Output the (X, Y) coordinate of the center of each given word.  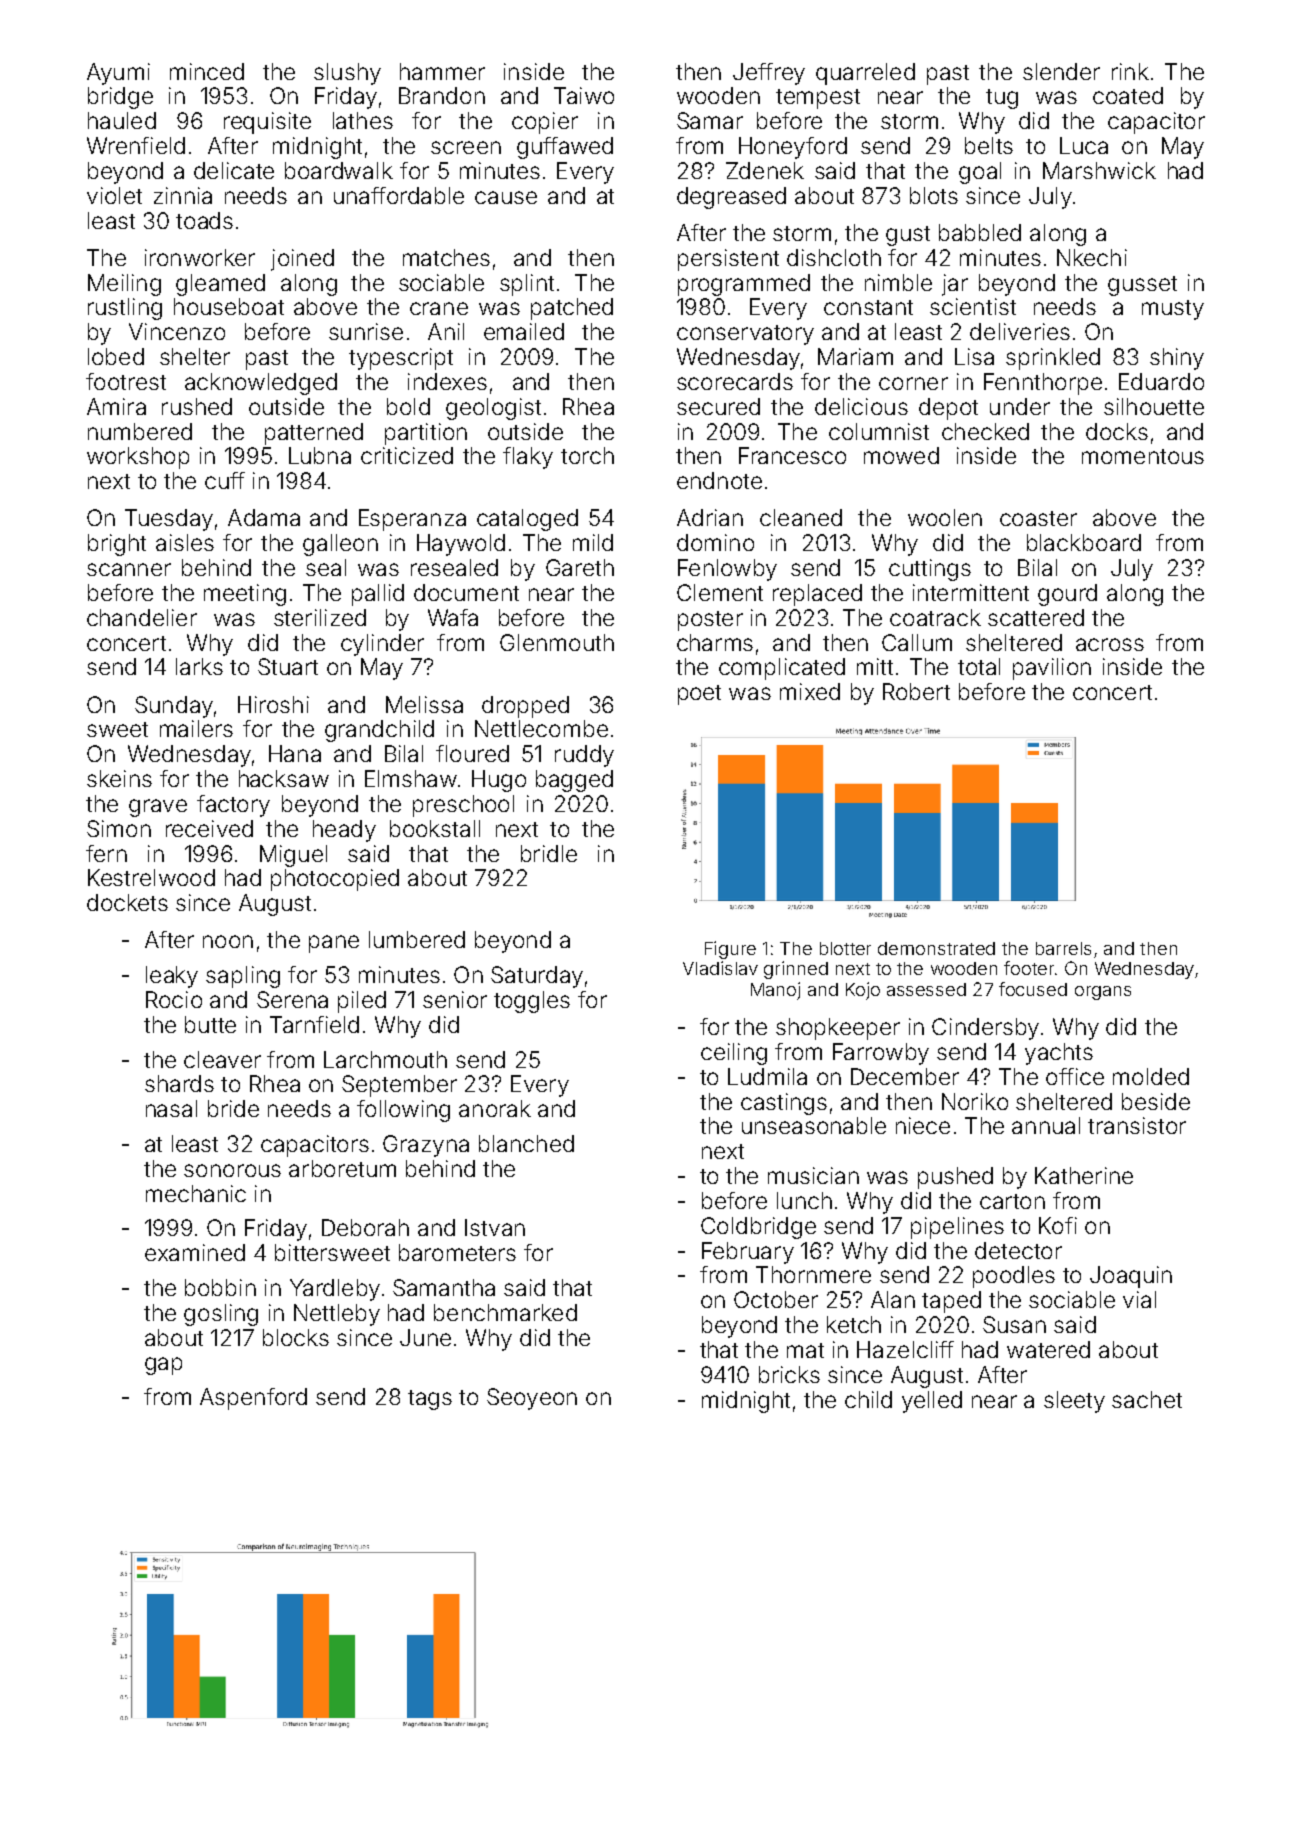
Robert (916, 691)
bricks (789, 1374)
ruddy (584, 756)
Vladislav (720, 968)
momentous (1143, 456)
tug (1002, 99)
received (209, 828)
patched (572, 309)
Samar (710, 120)
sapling (243, 977)
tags (430, 1400)
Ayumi (118, 74)
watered (1048, 1349)
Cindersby (985, 1029)
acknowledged (261, 384)
